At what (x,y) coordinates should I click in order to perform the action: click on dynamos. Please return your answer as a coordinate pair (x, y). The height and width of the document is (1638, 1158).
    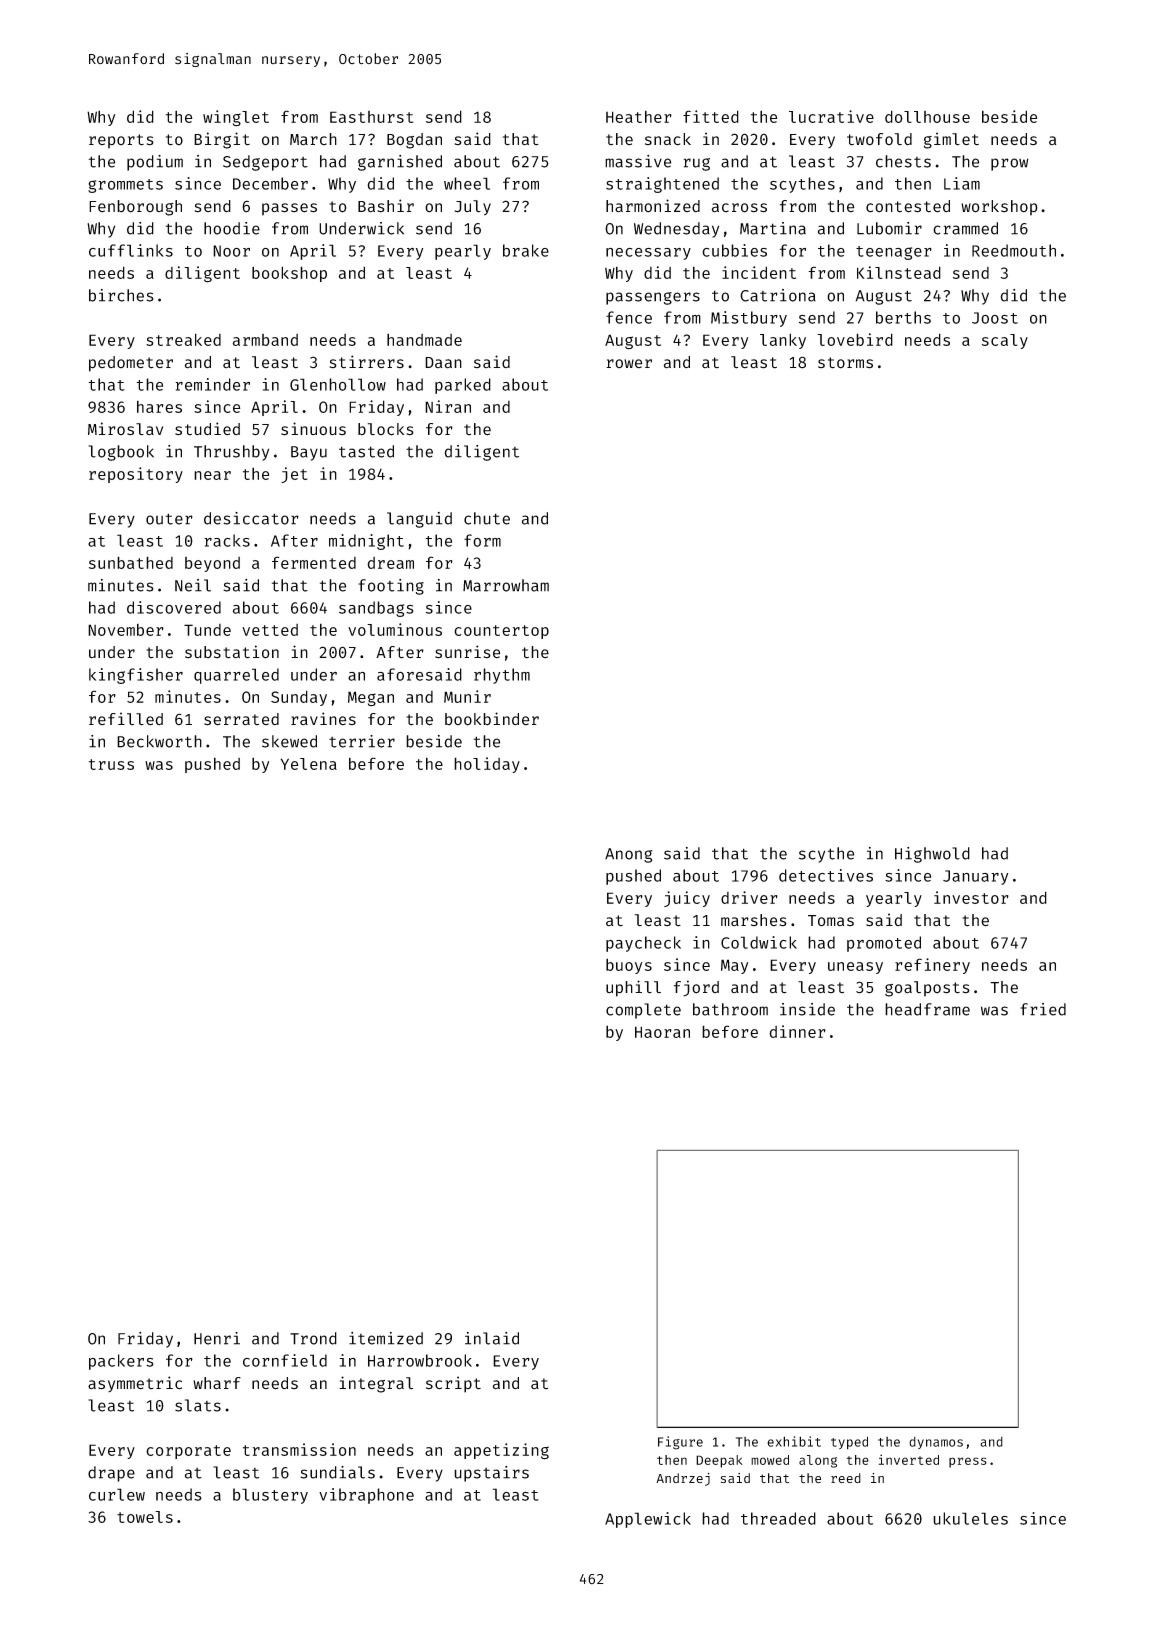
    Looking at the image, I should click on (936, 1443).
